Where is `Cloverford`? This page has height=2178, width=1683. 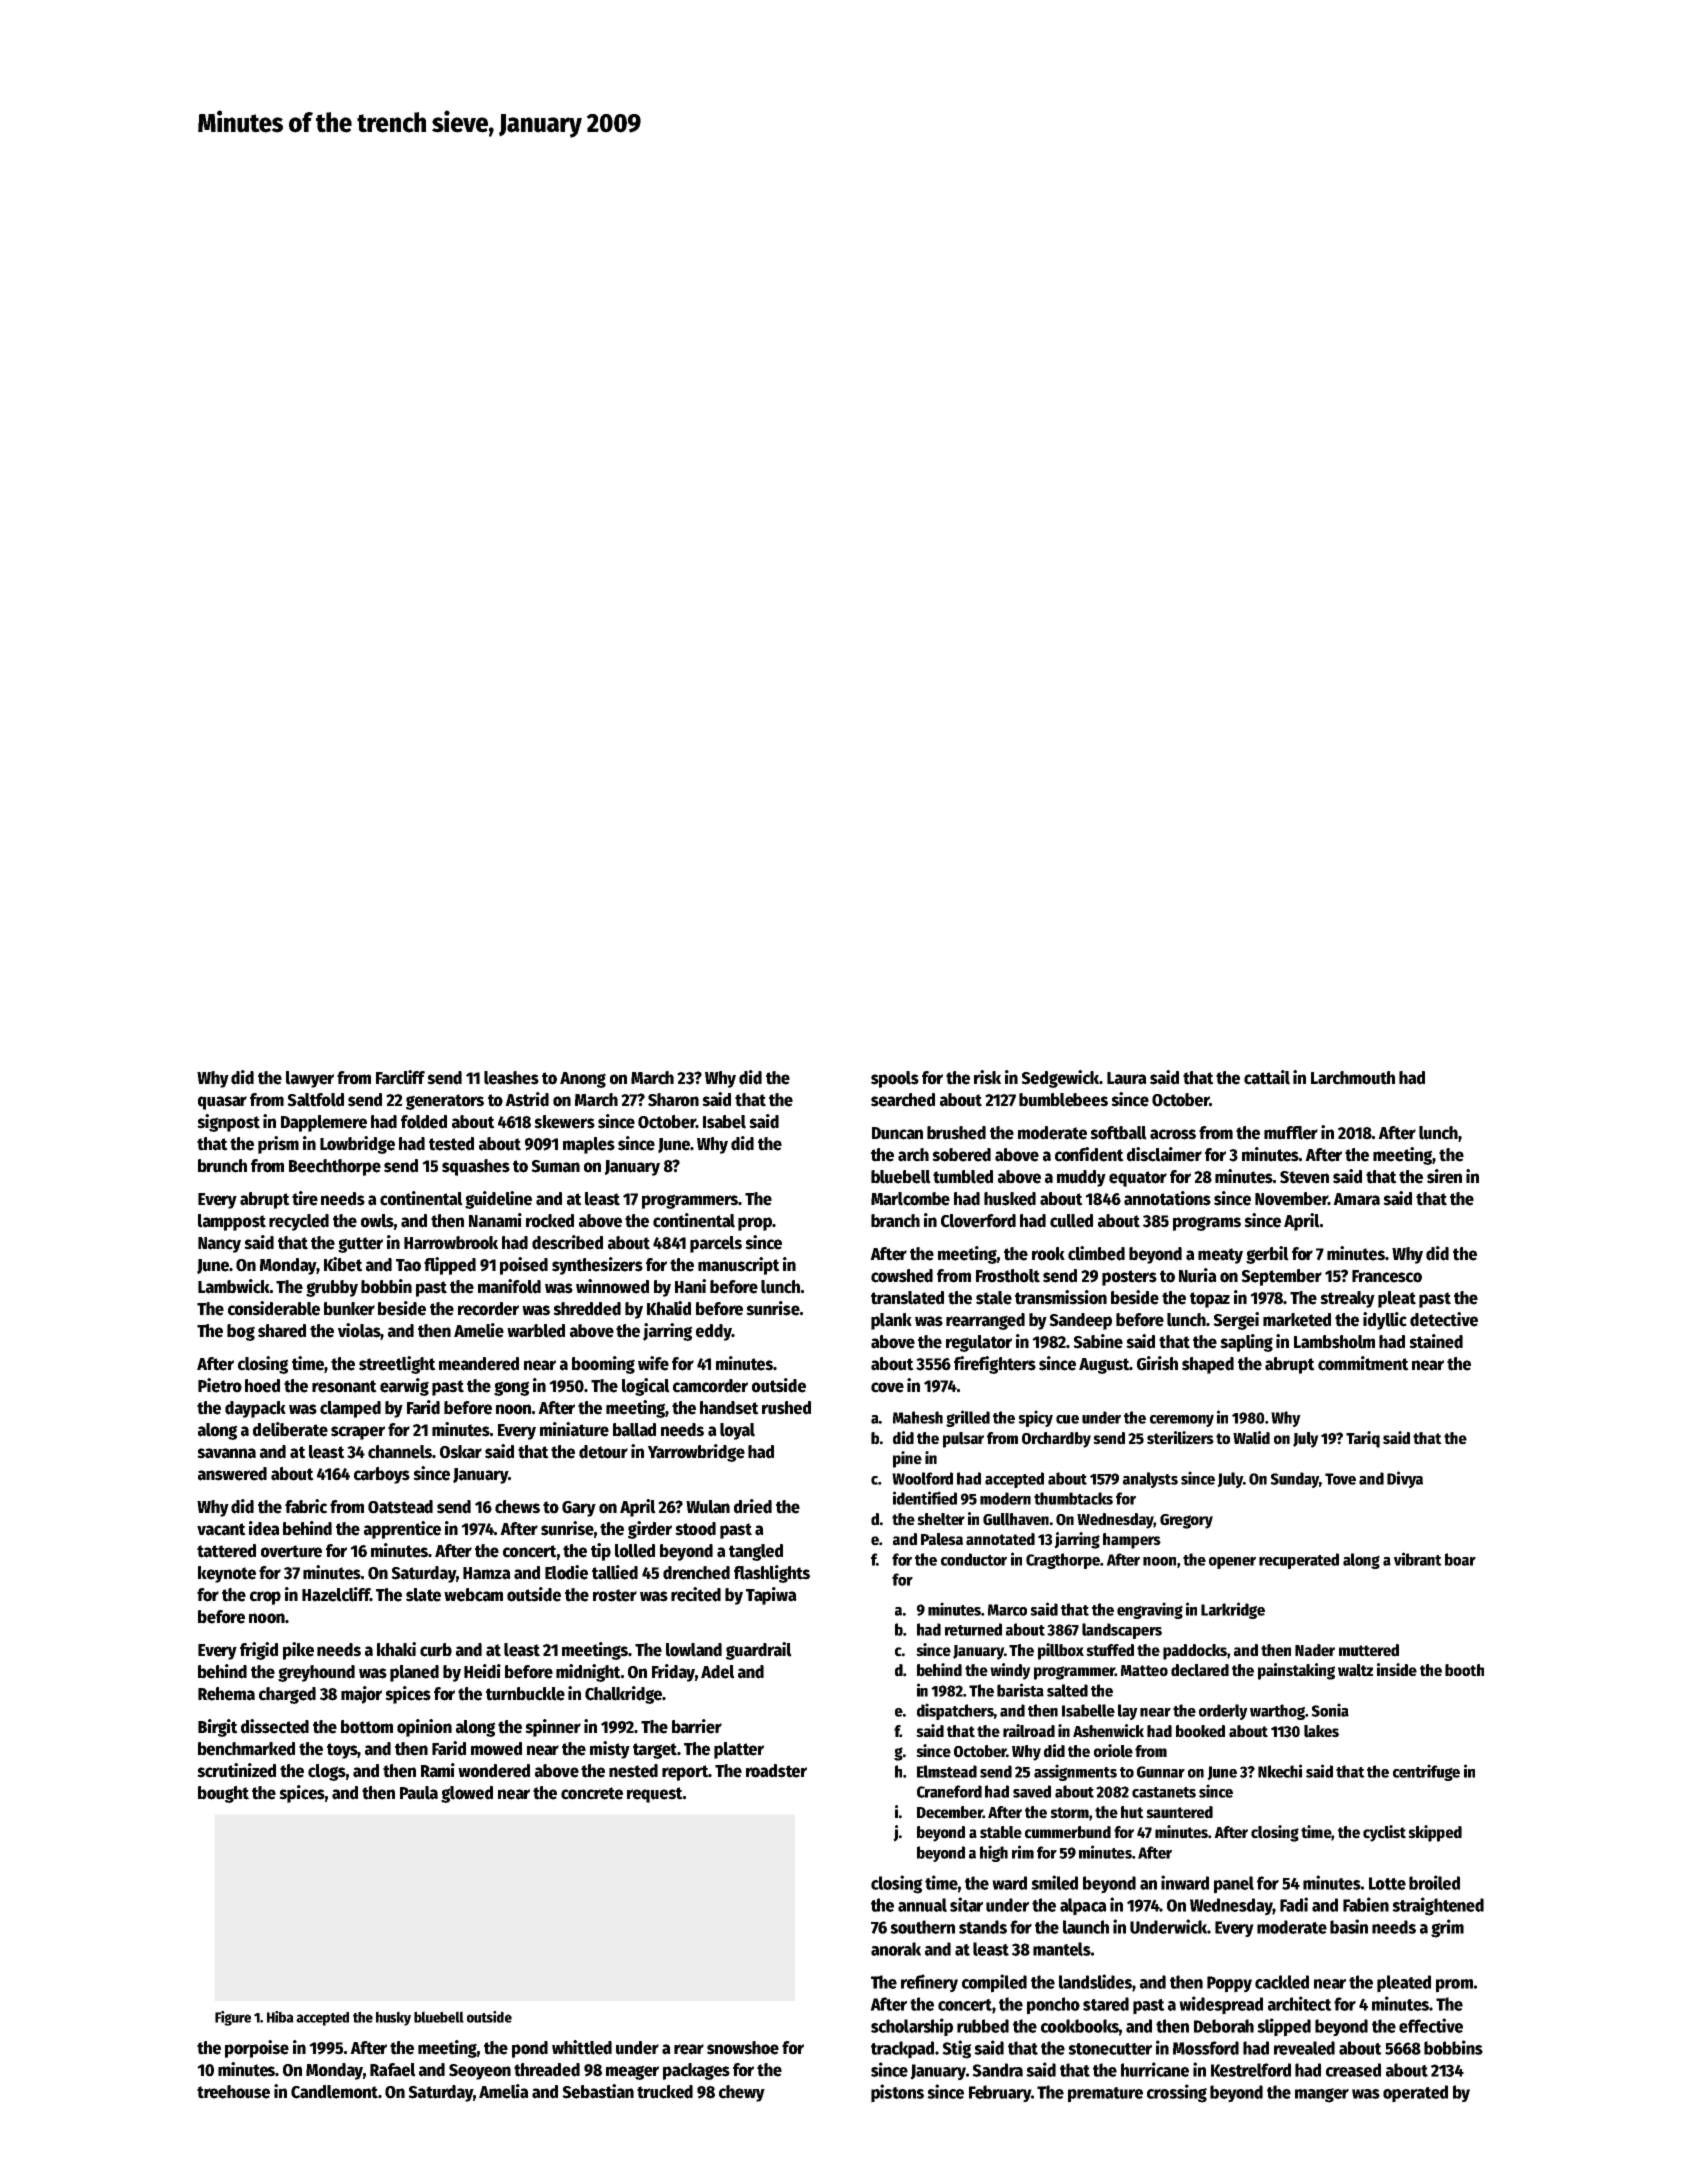 Cloverford is located at coordinates (978, 1221).
